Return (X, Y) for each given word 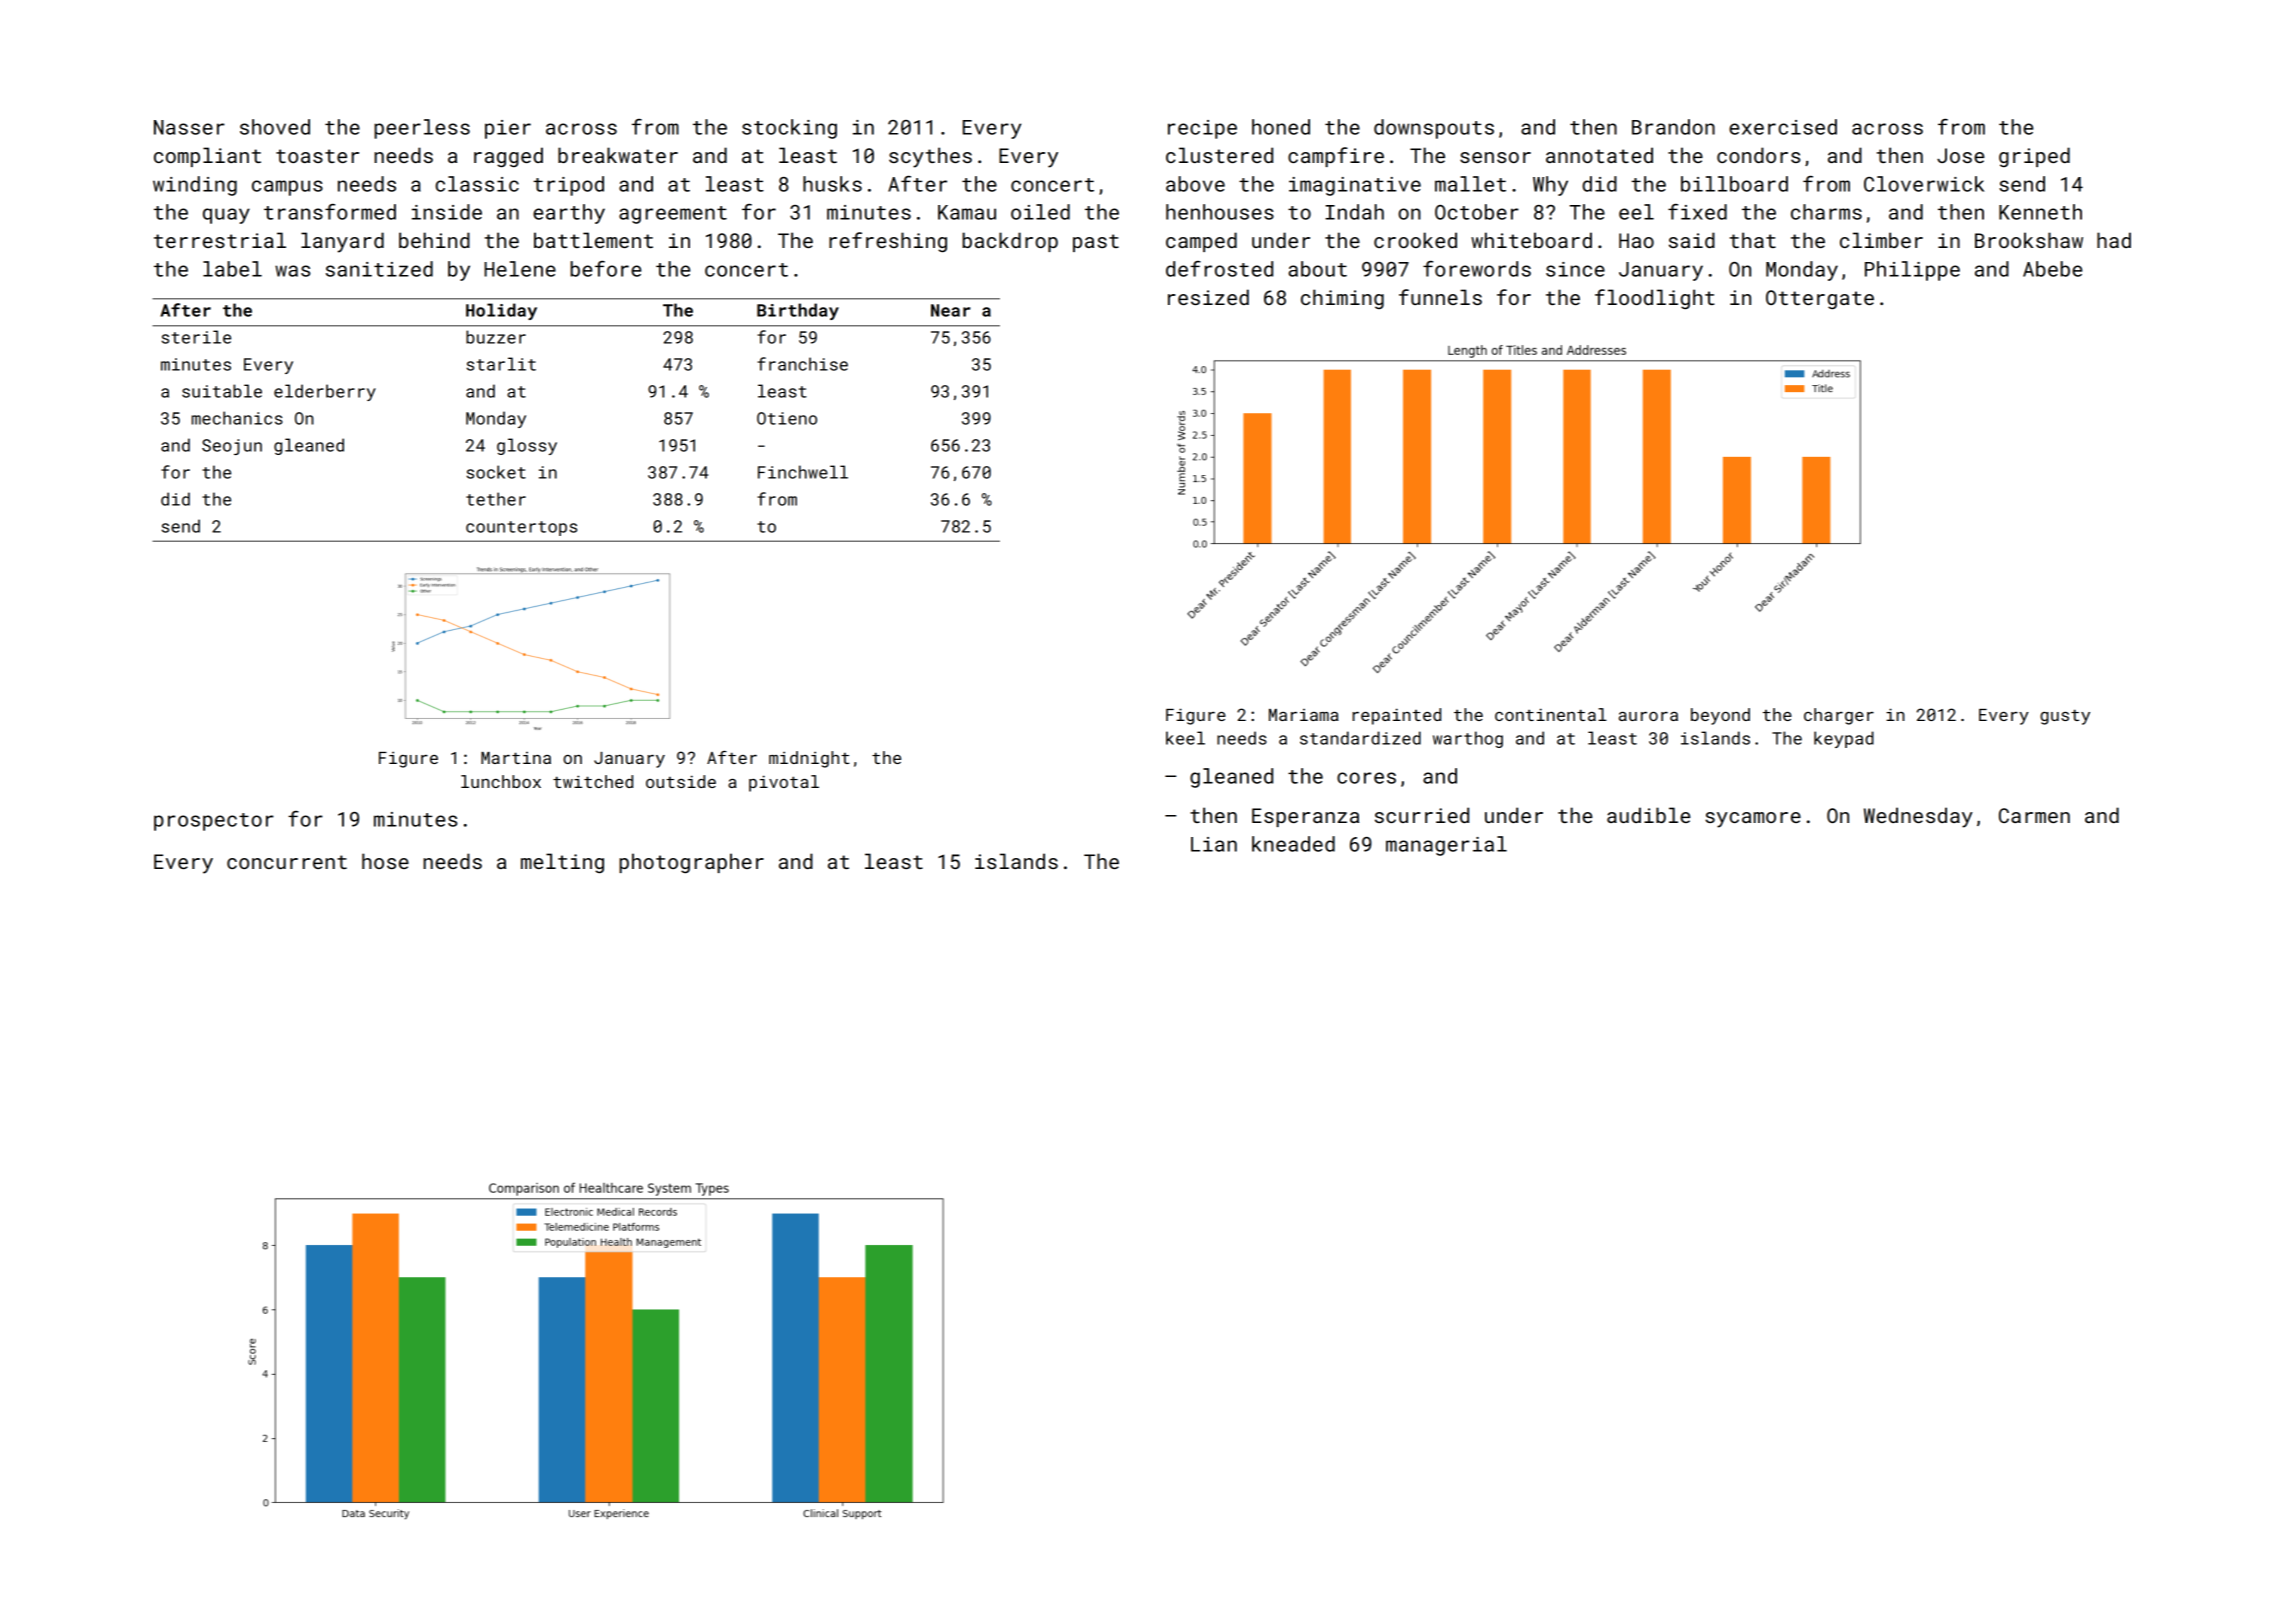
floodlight (1655, 299)
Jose (1960, 155)
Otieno (787, 418)
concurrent (287, 862)
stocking (789, 129)
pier (508, 129)
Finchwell (803, 472)
